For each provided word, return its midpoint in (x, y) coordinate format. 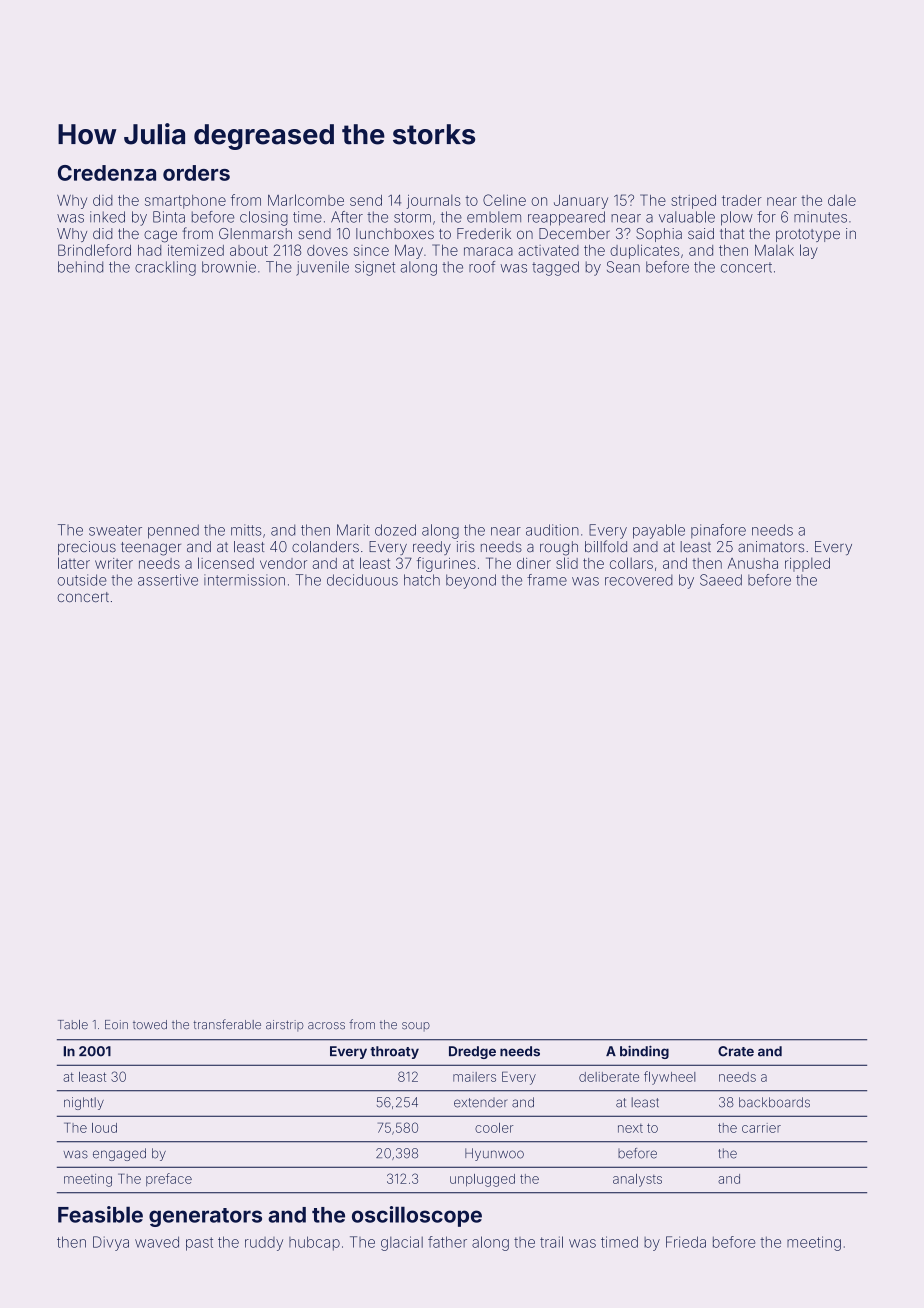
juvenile (322, 268)
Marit (353, 530)
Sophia (659, 235)
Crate (736, 1051)
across (326, 1026)
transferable (227, 1024)
